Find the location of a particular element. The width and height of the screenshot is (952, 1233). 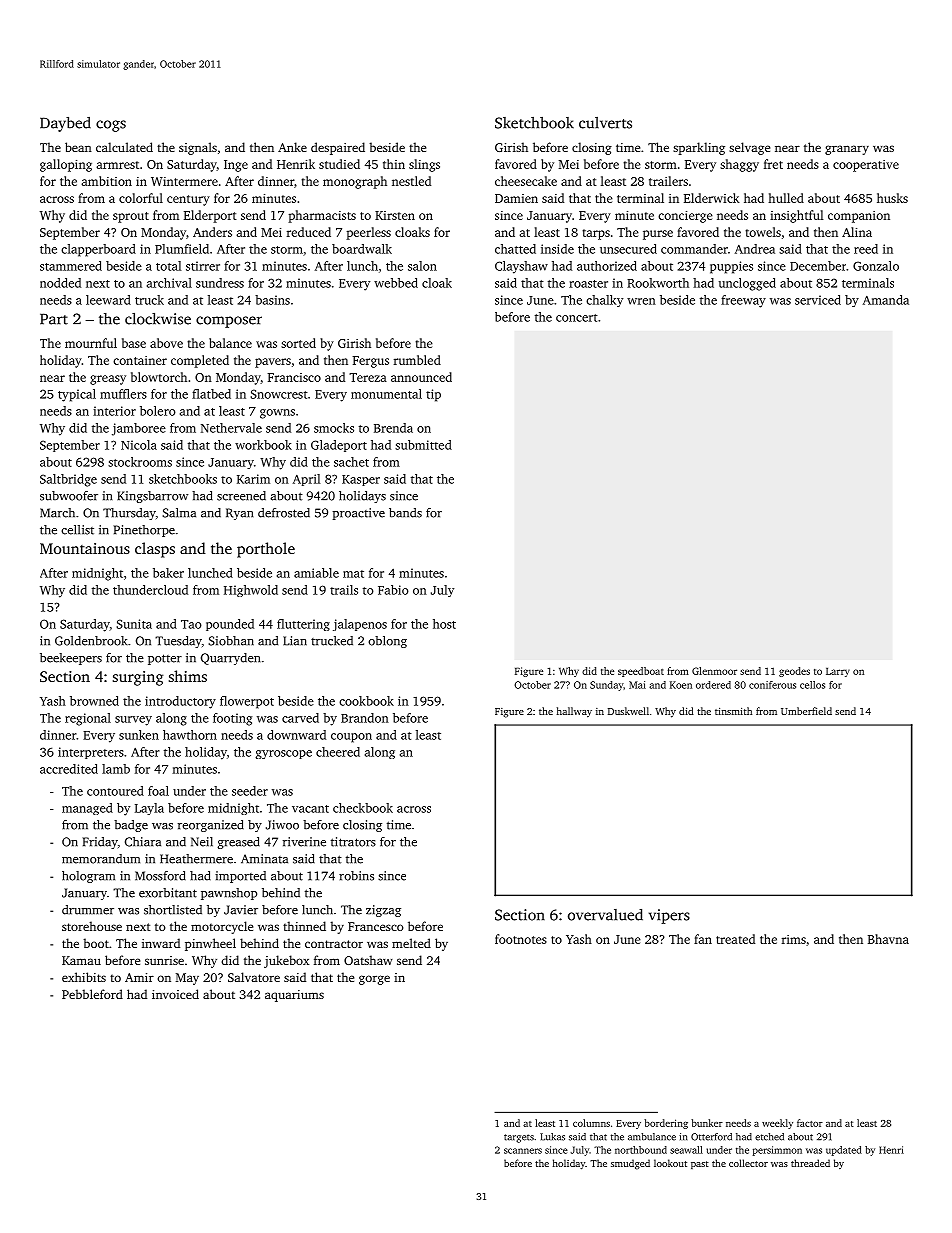

serviced is located at coordinates (818, 300).
